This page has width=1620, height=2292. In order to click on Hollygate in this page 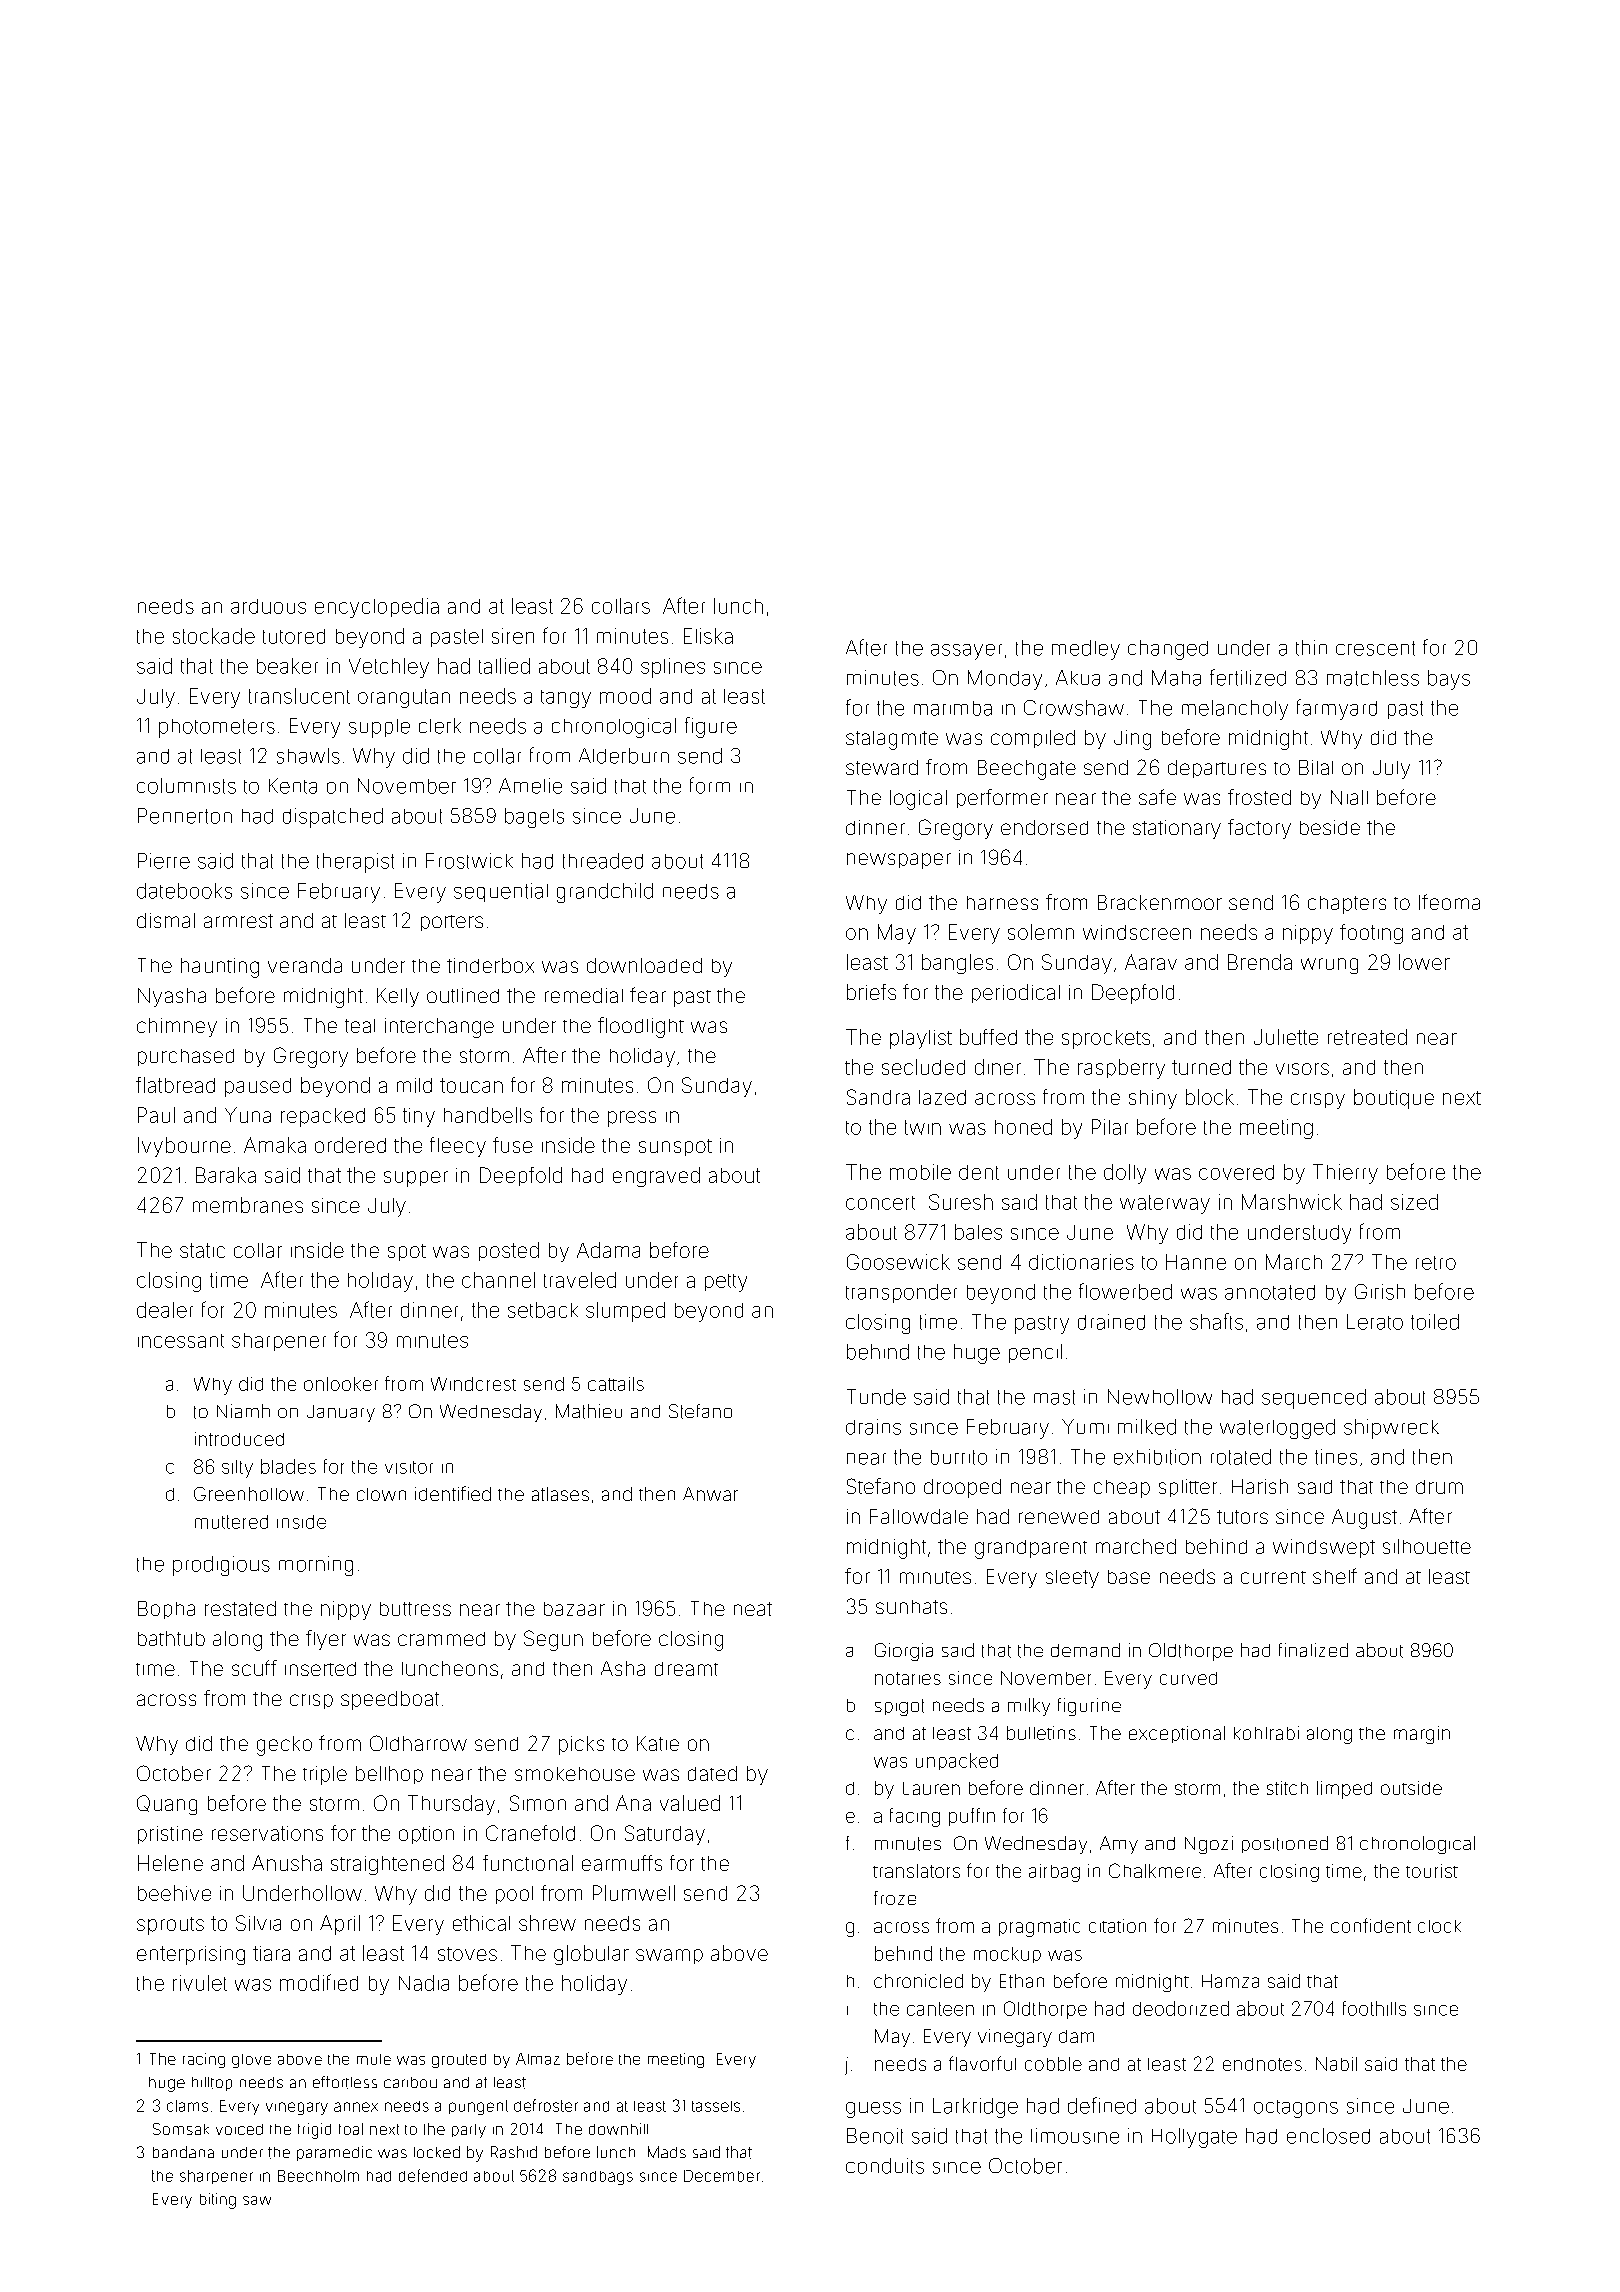, I will do `click(1194, 2138)`.
